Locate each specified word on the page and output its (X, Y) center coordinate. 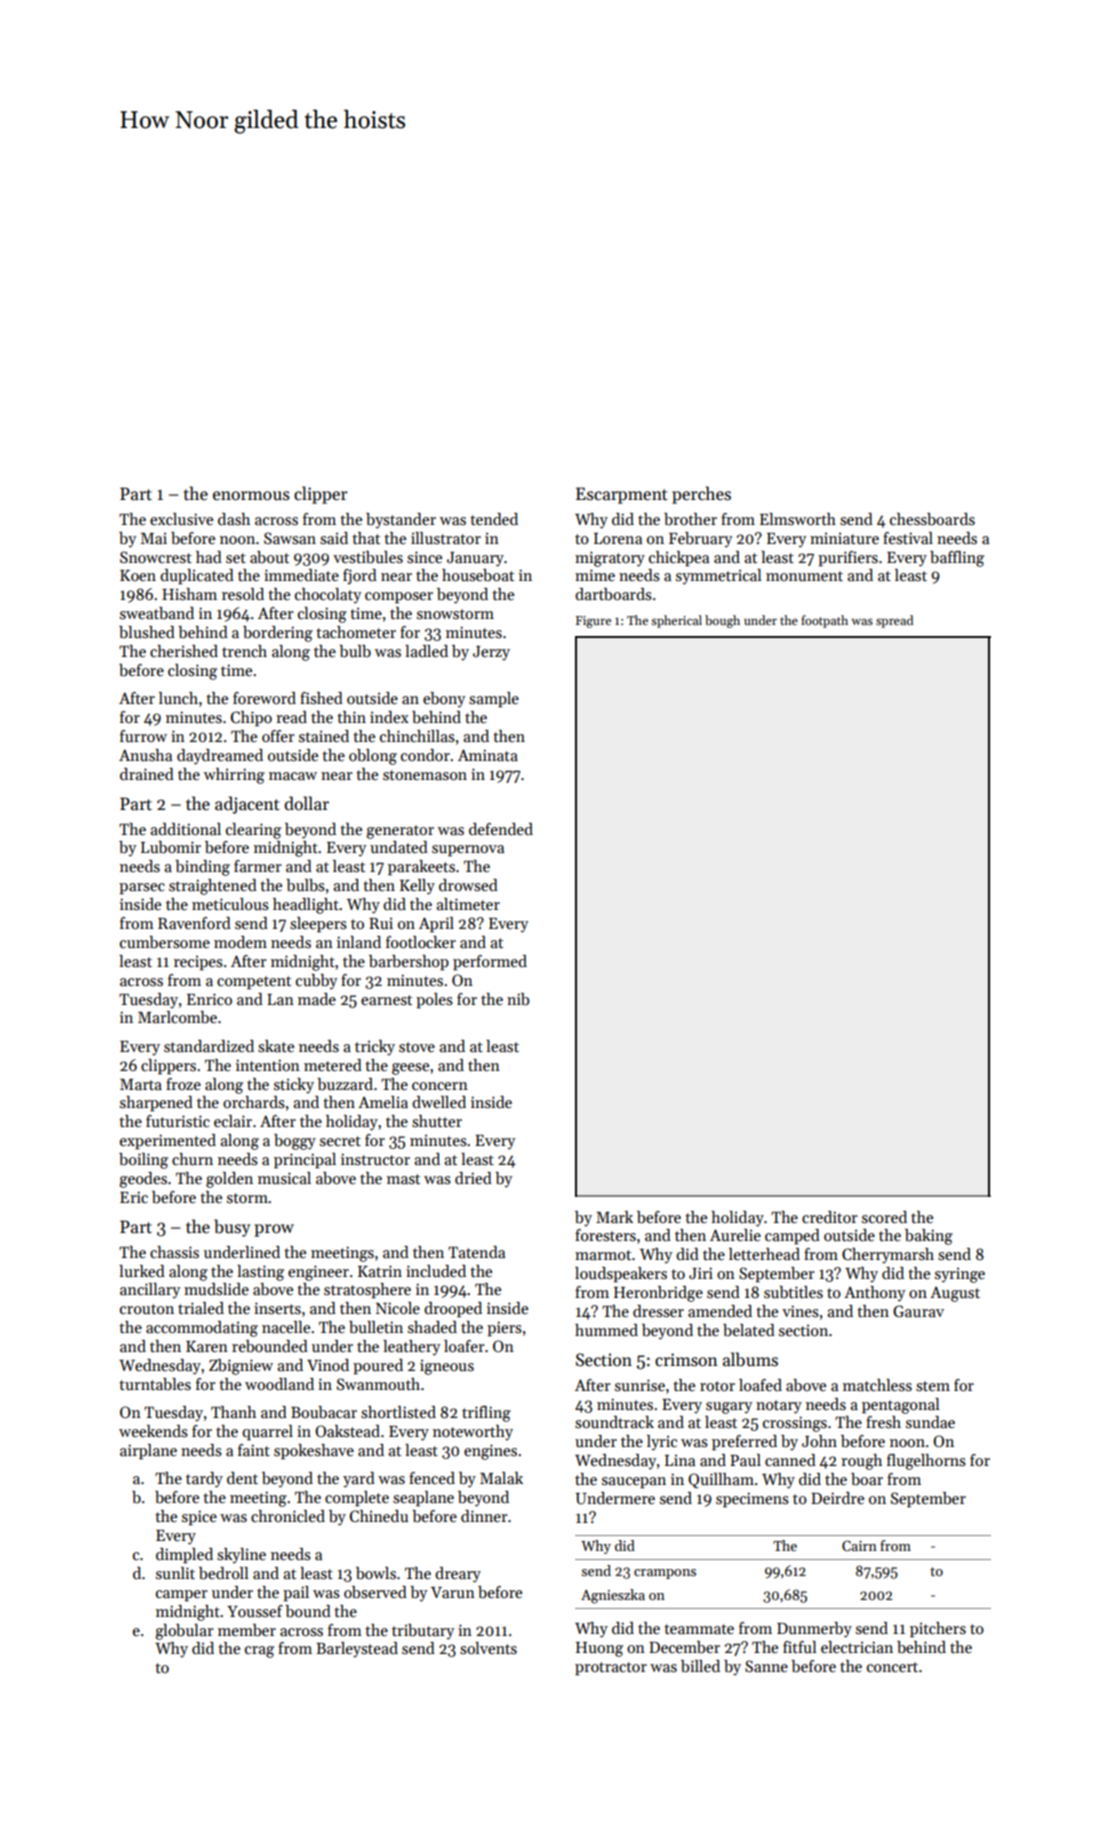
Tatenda (476, 1252)
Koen (138, 575)
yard (359, 1480)
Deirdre (837, 1498)
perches (701, 495)
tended (494, 519)
